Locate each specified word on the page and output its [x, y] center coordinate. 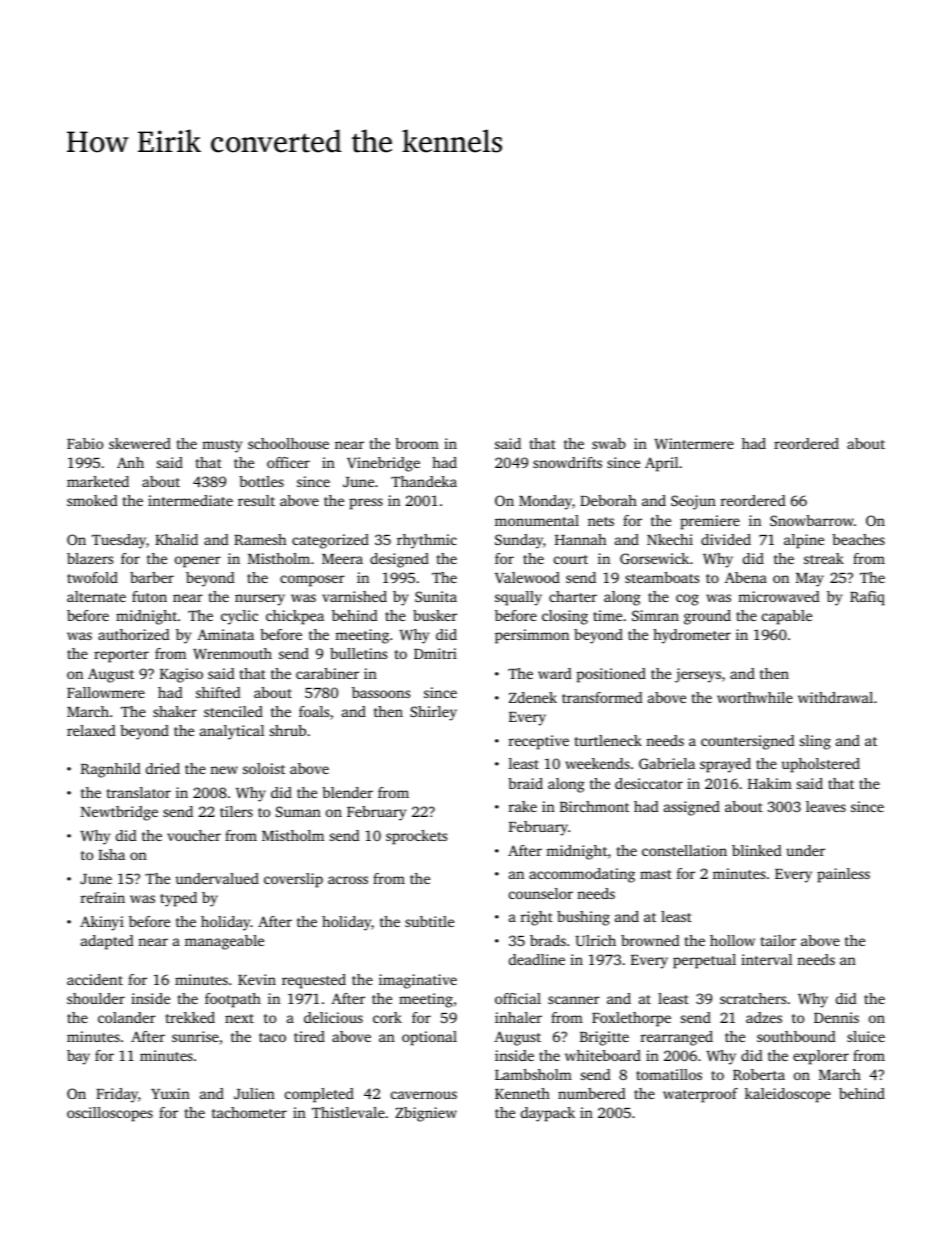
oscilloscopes [110, 1114]
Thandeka [424, 481]
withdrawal [835, 697]
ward [555, 673]
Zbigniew [426, 1114]
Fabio [85, 443]
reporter [121, 656]
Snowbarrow [812, 520]
